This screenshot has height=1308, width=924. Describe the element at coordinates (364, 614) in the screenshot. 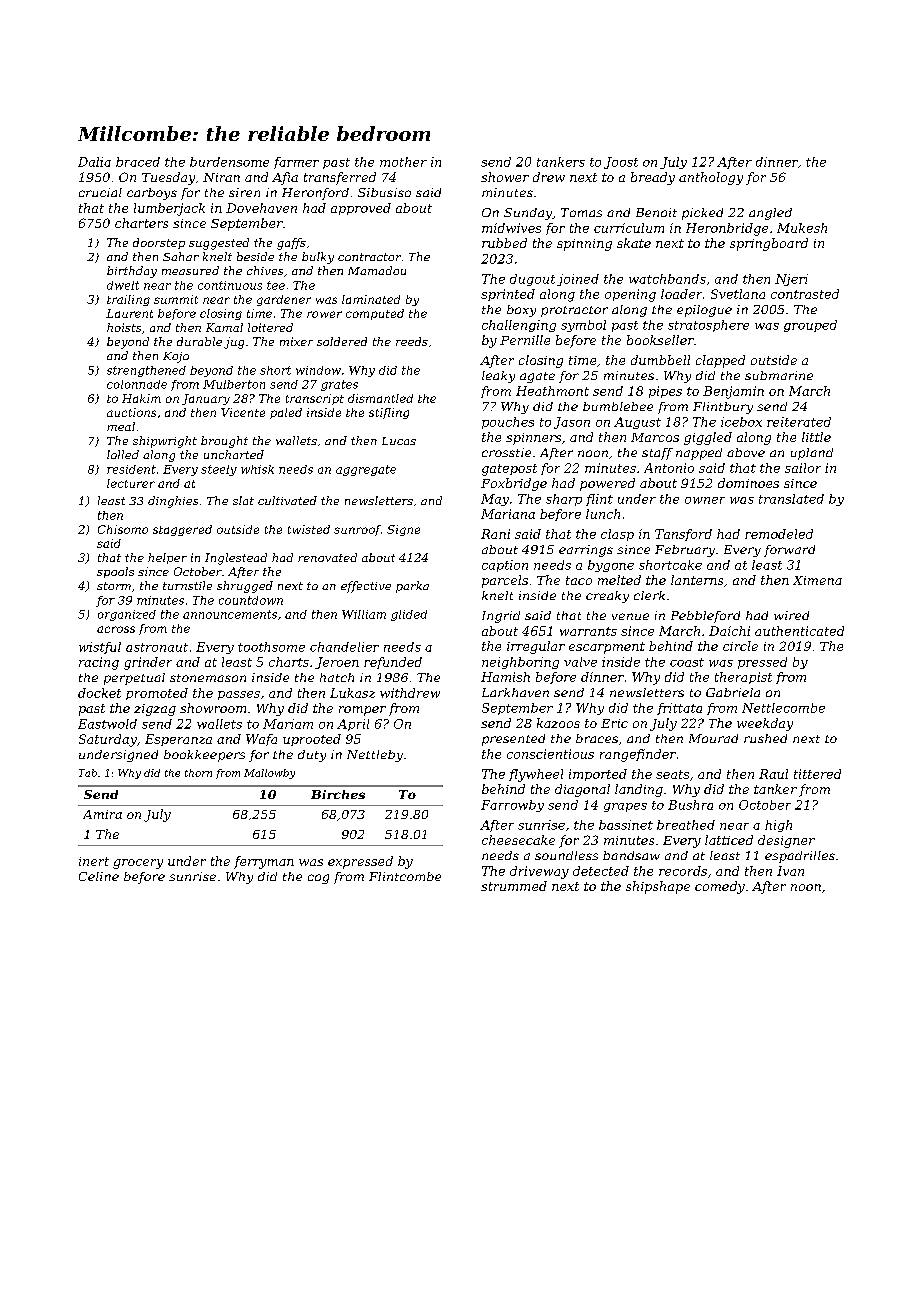

I see `William` at that location.
